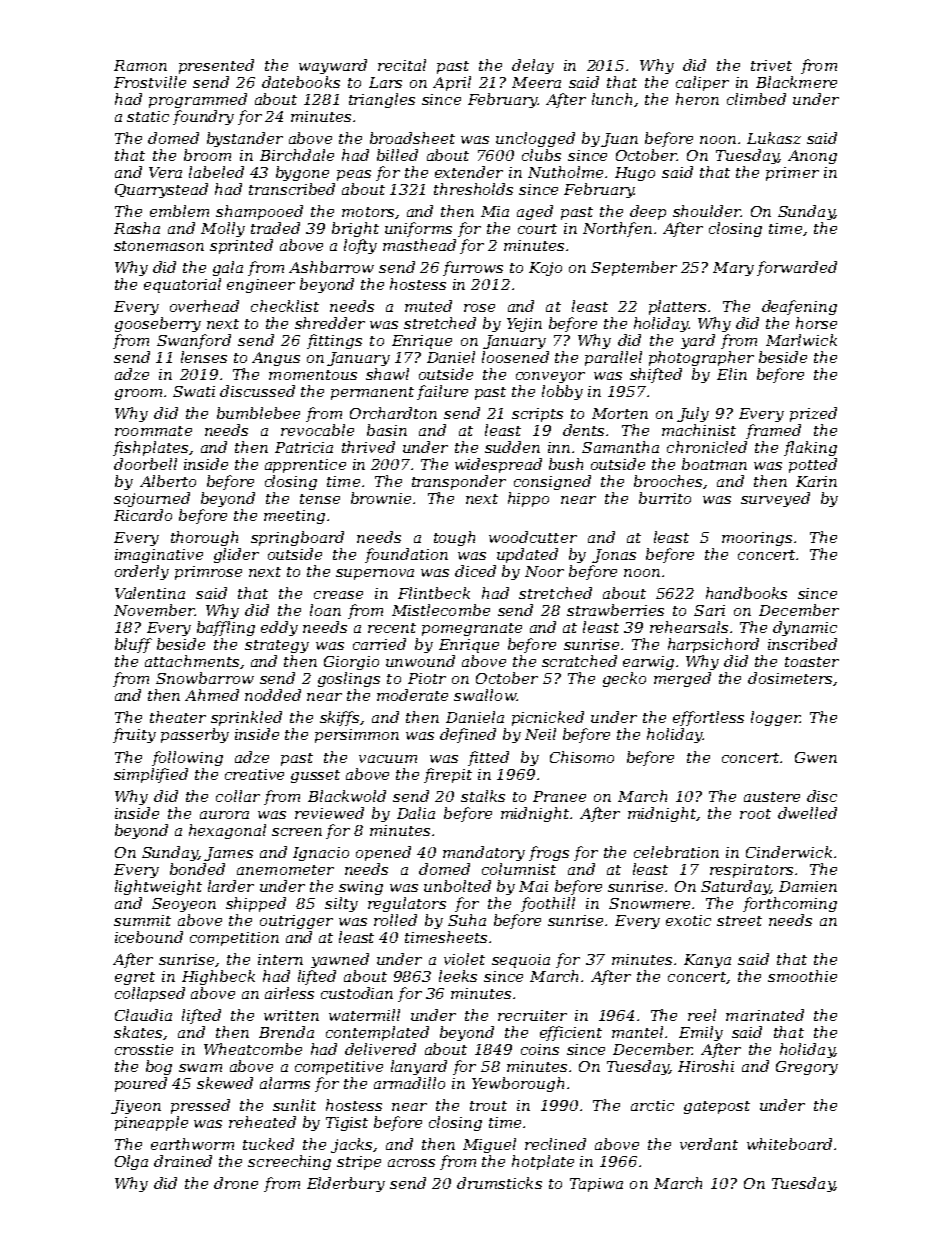 The image size is (952, 1233). I want to click on Ricardo, so click(143, 515).
